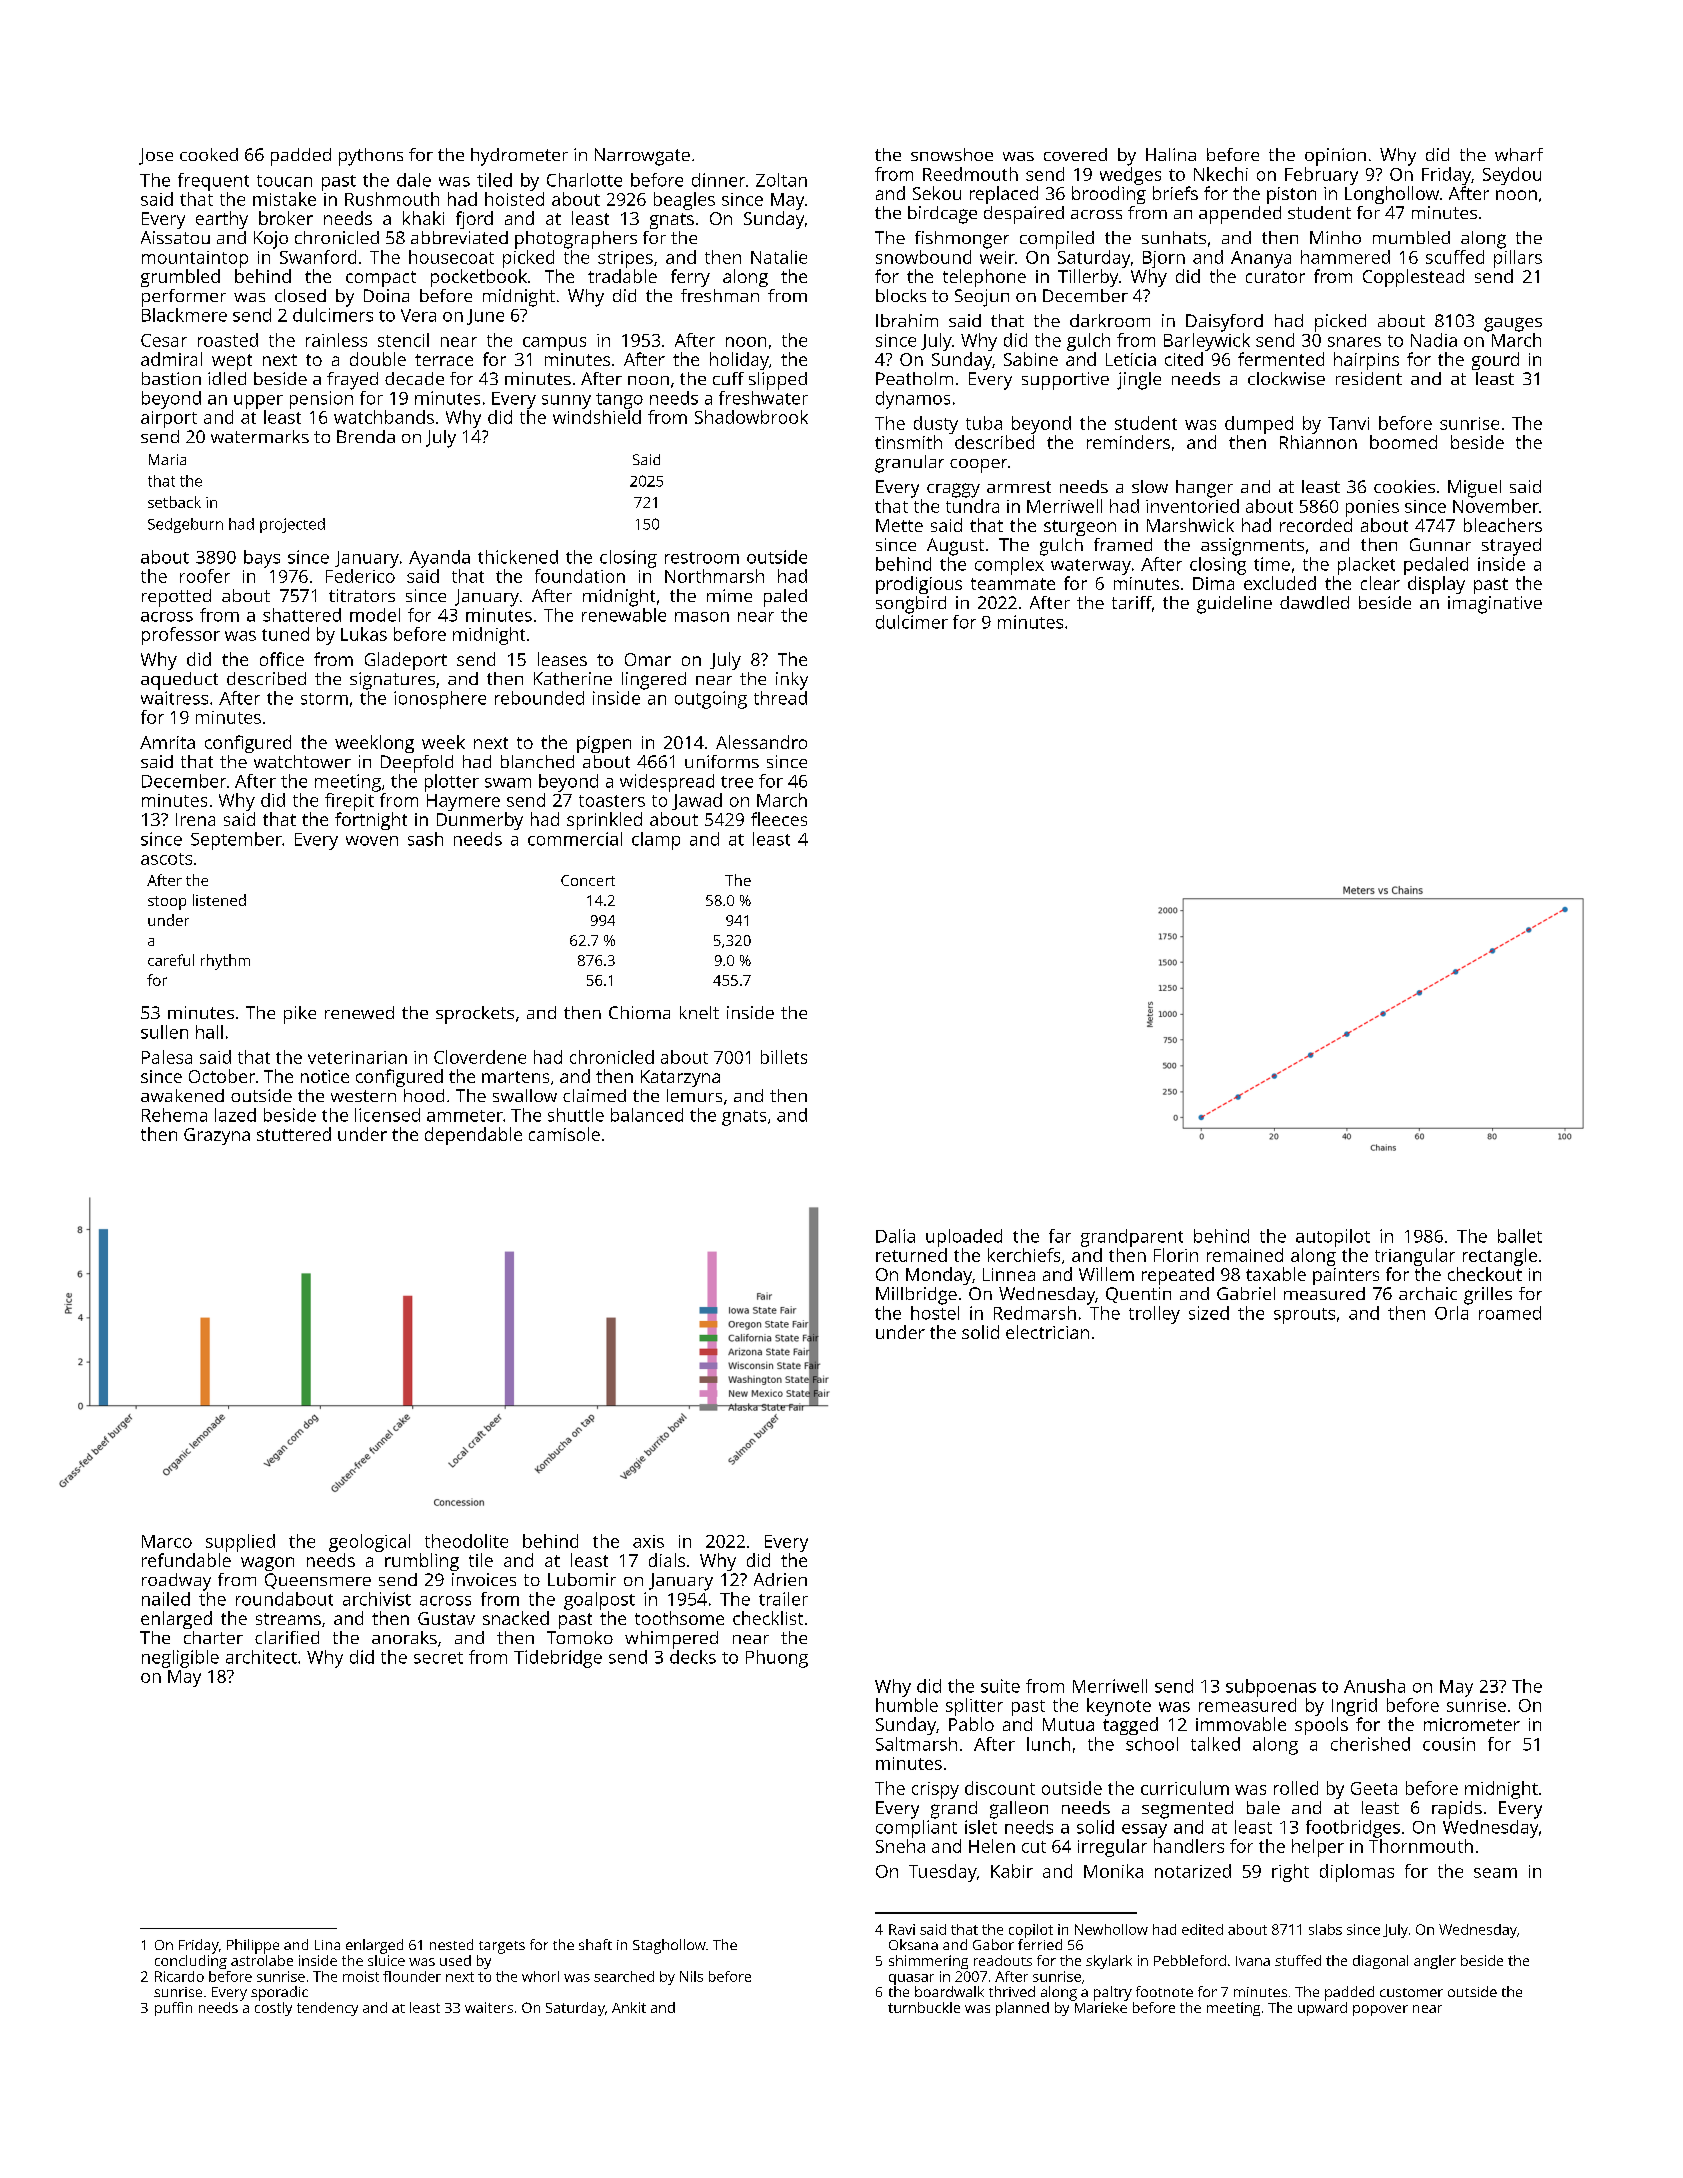  What do you see at coordinates (167, 742) in the page?
I see `Amrita` at bounding box center [167, 742].
